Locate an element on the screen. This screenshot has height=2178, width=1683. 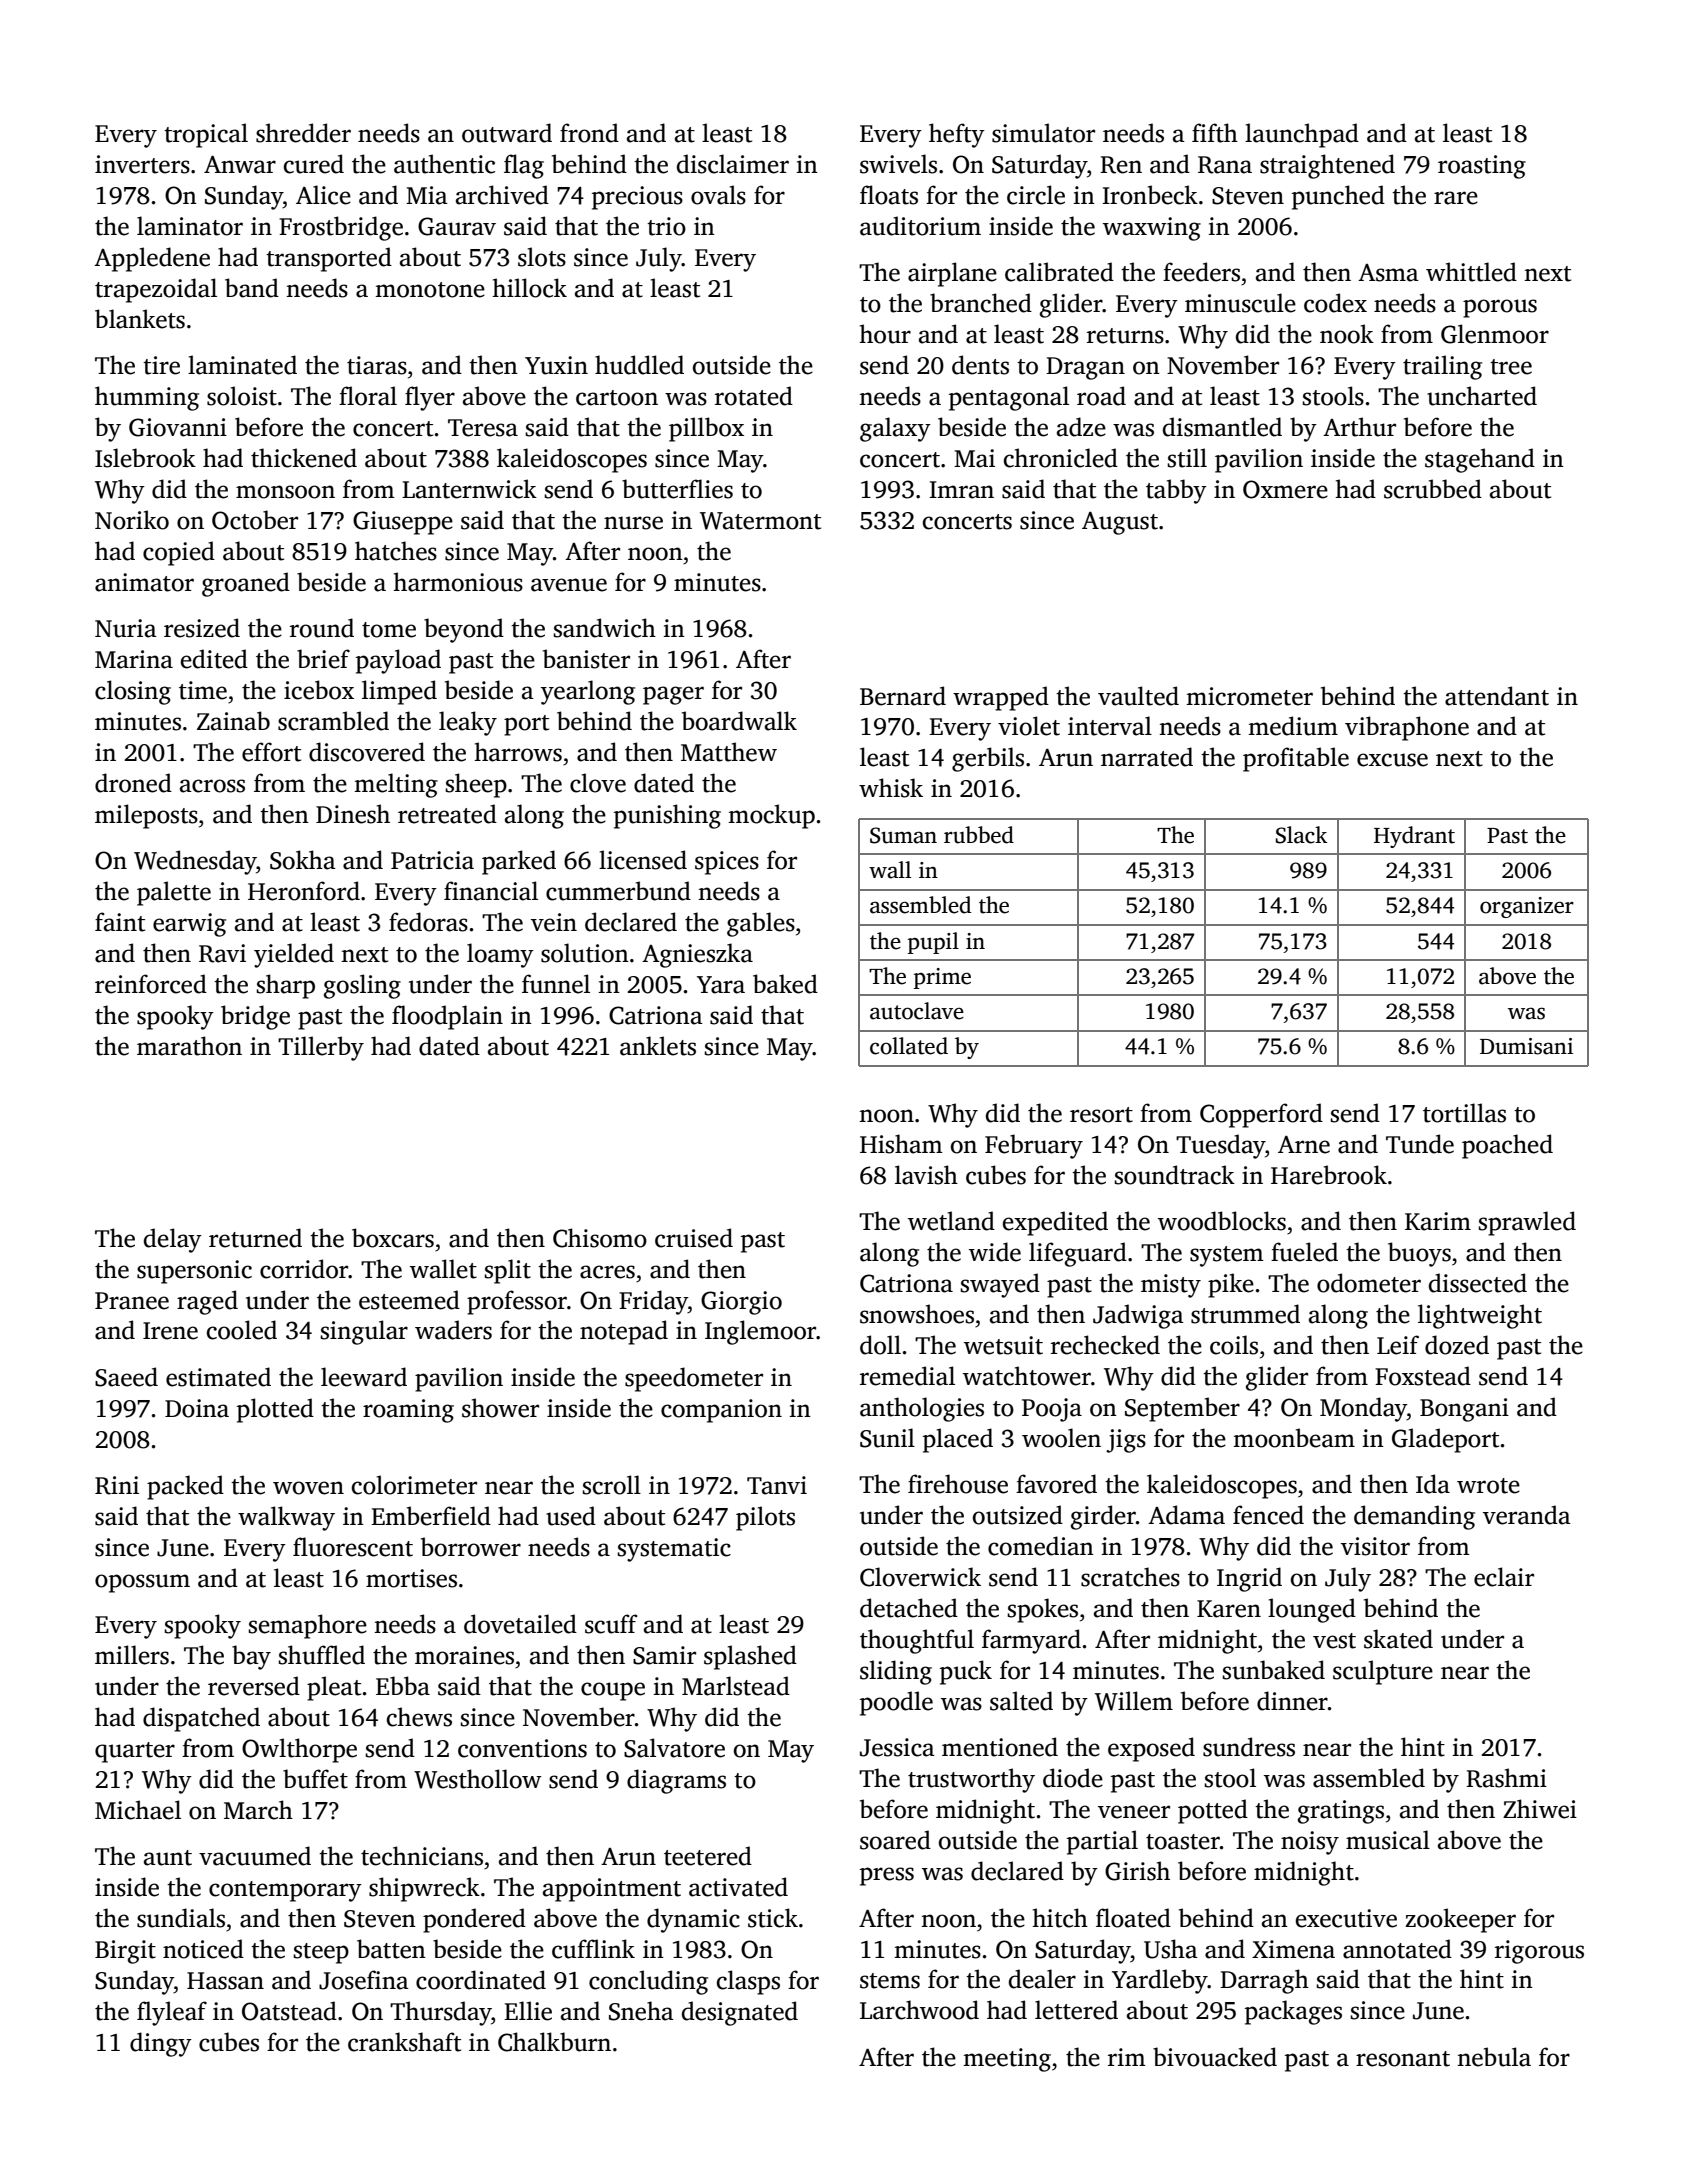
meeting is located at coordinates (1007, 2060).
